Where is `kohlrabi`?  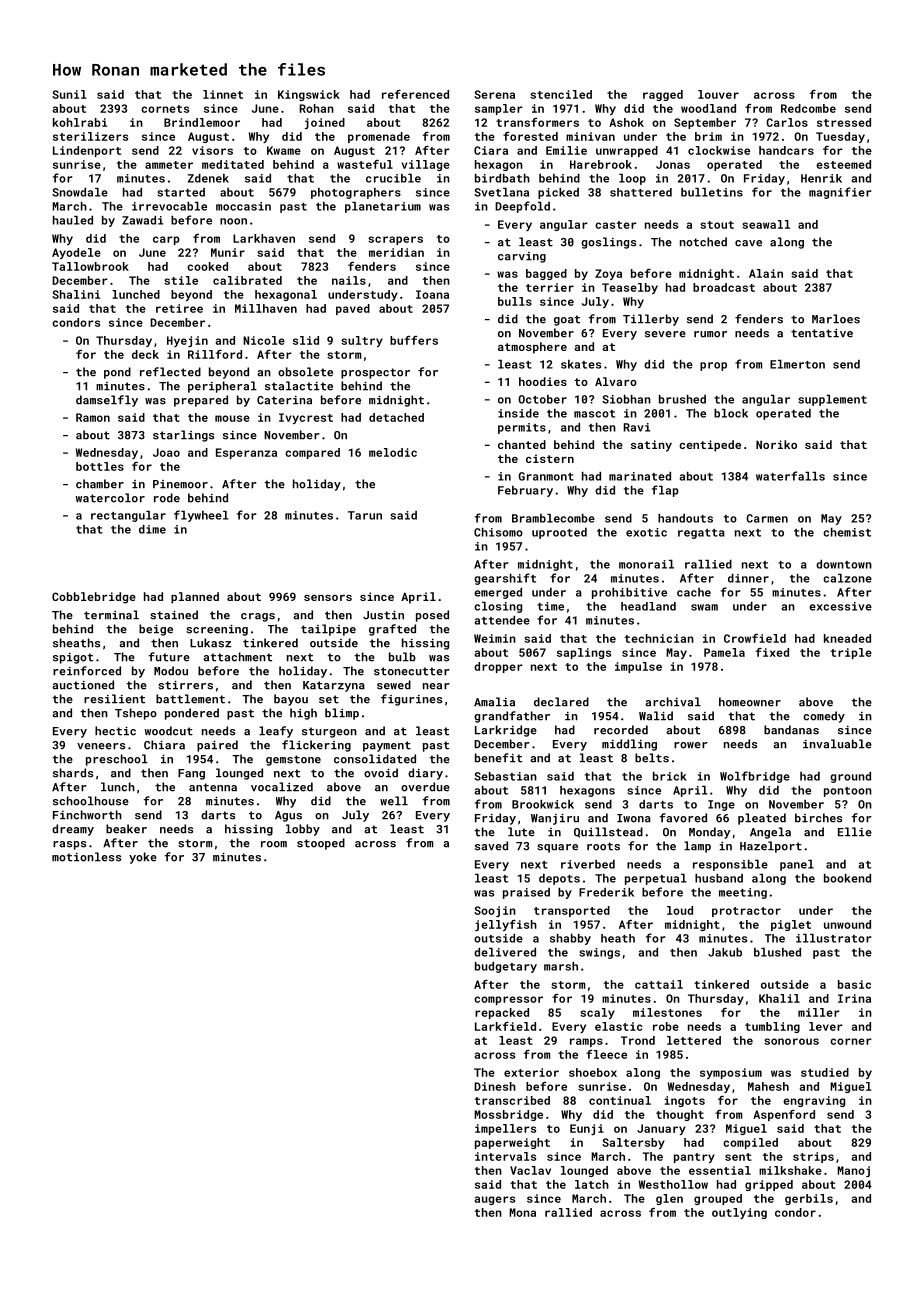
kohlrabi is located at coordinates (80, 122).
